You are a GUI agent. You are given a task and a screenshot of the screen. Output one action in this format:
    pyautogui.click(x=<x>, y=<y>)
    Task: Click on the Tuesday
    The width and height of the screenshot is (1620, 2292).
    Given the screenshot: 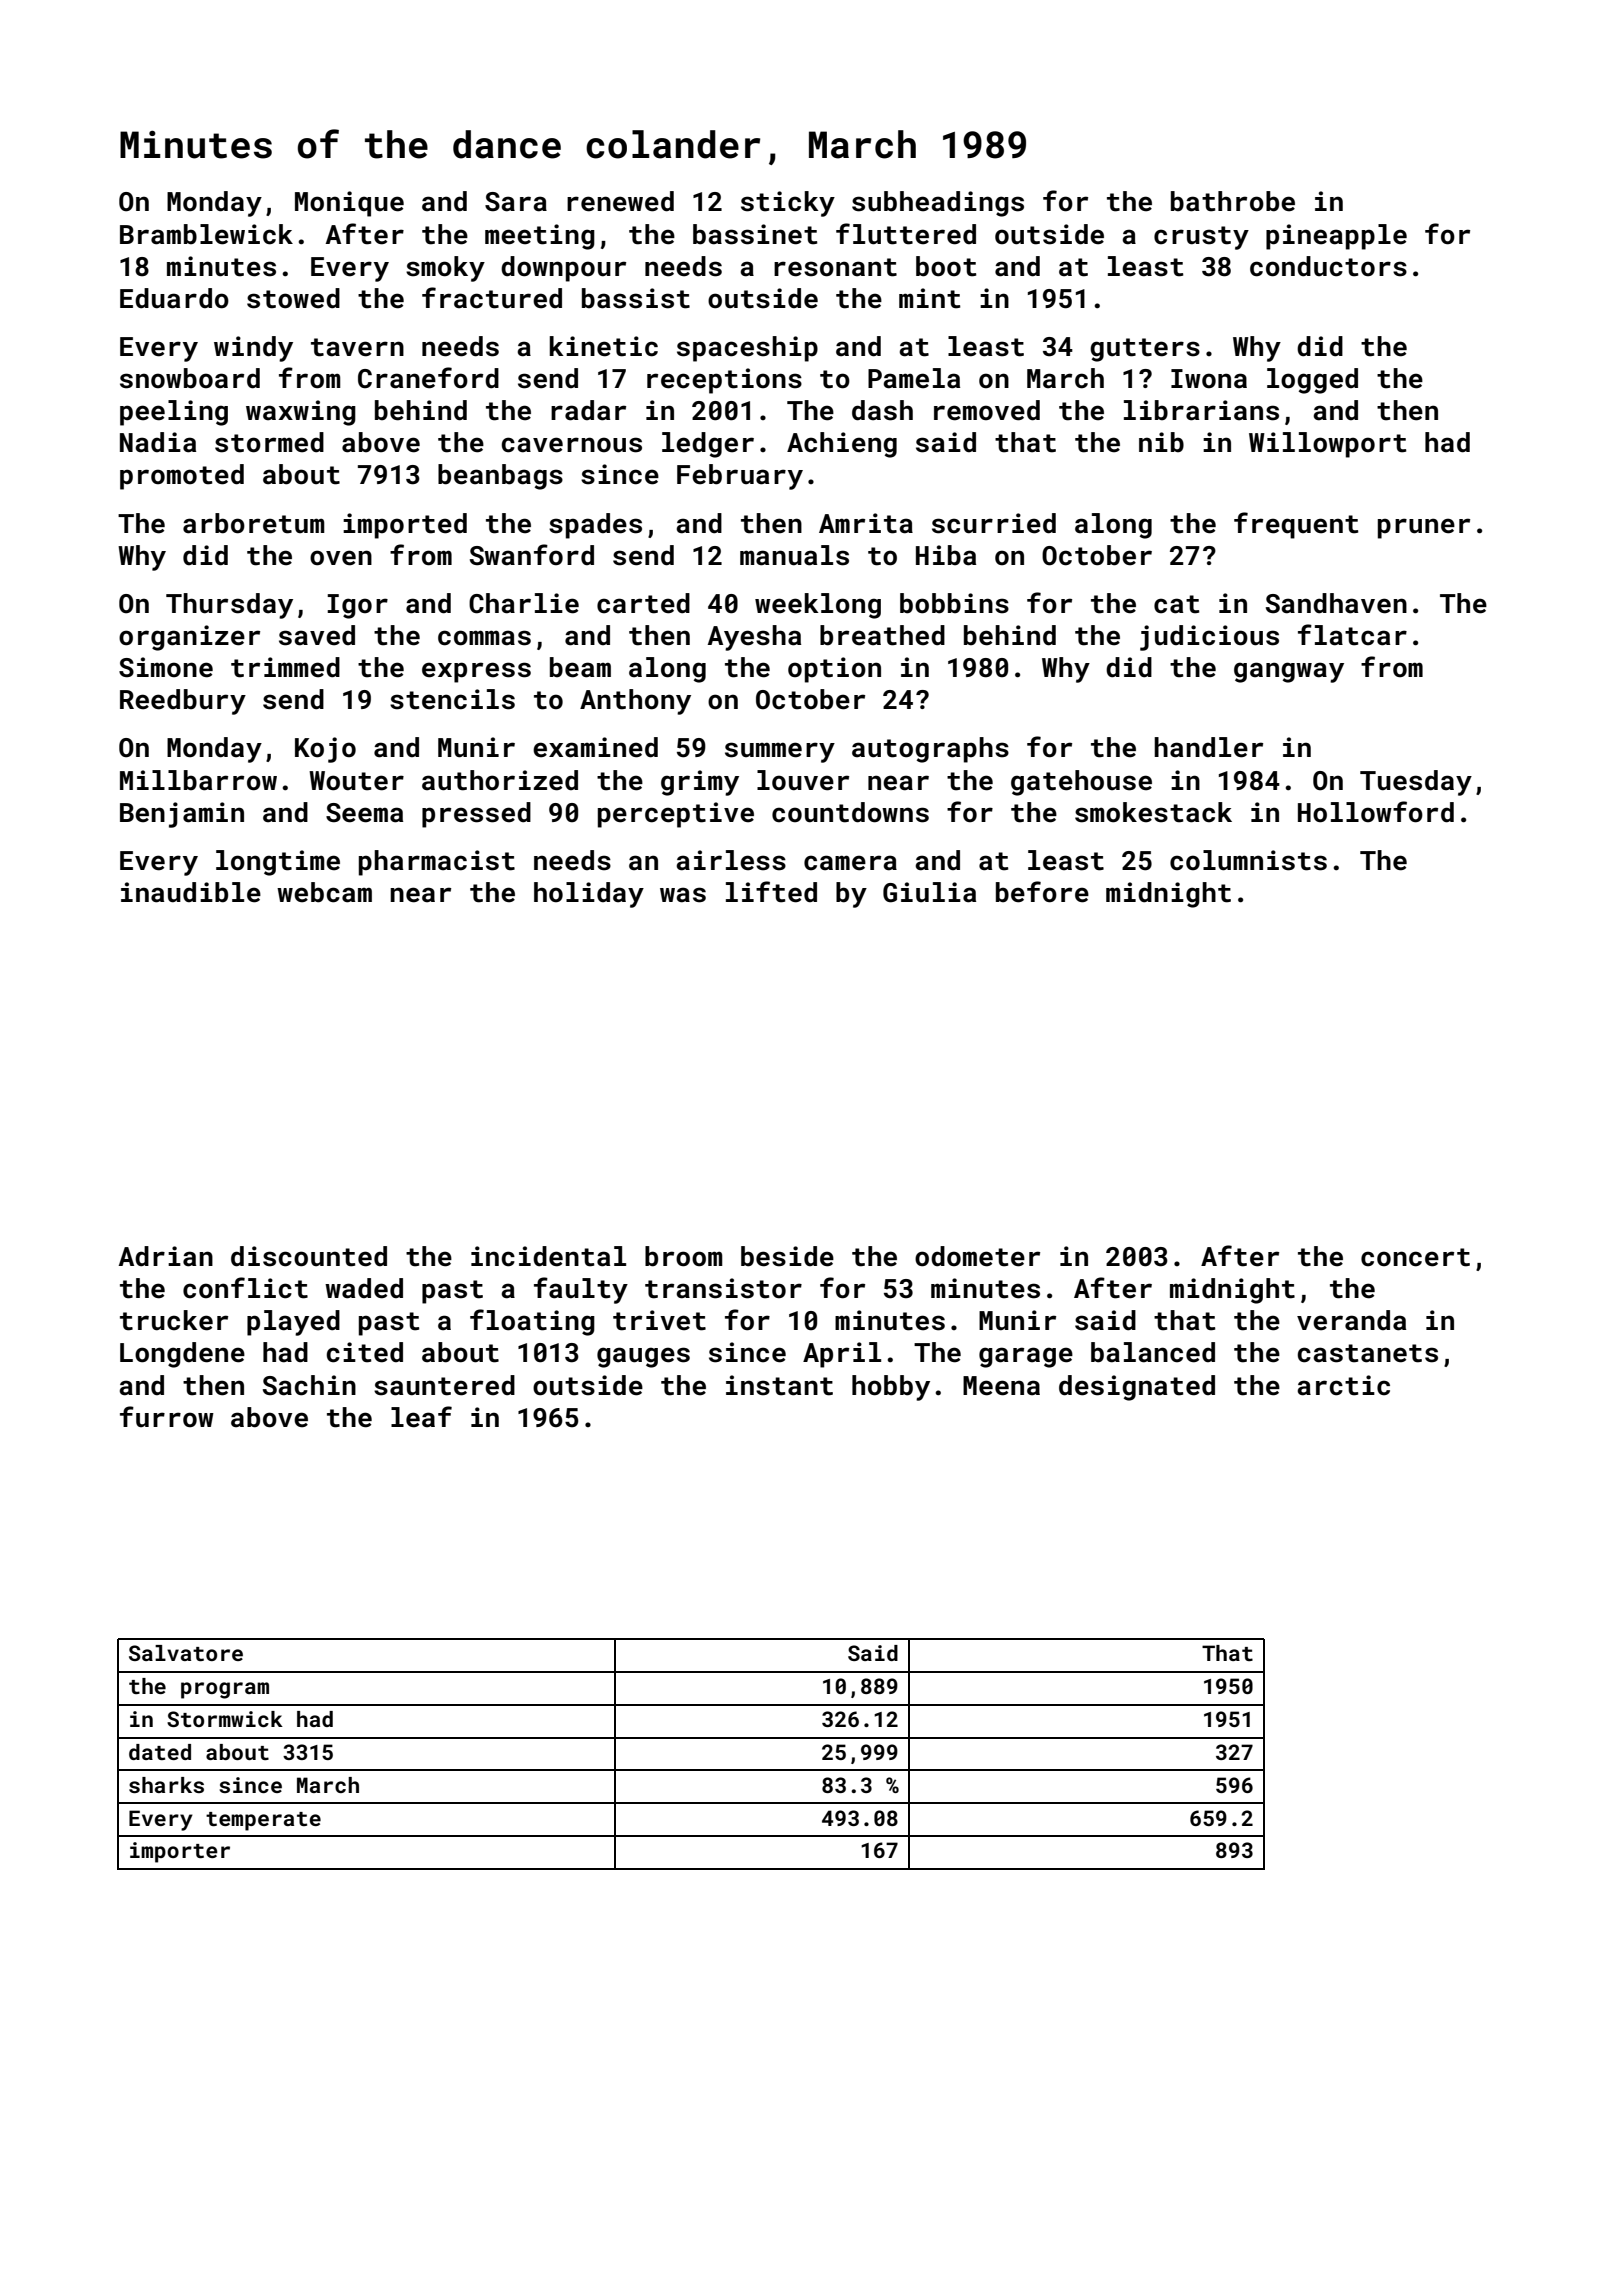 What is the action you would take?
    pyautogui.click(x=1416, y=783)
